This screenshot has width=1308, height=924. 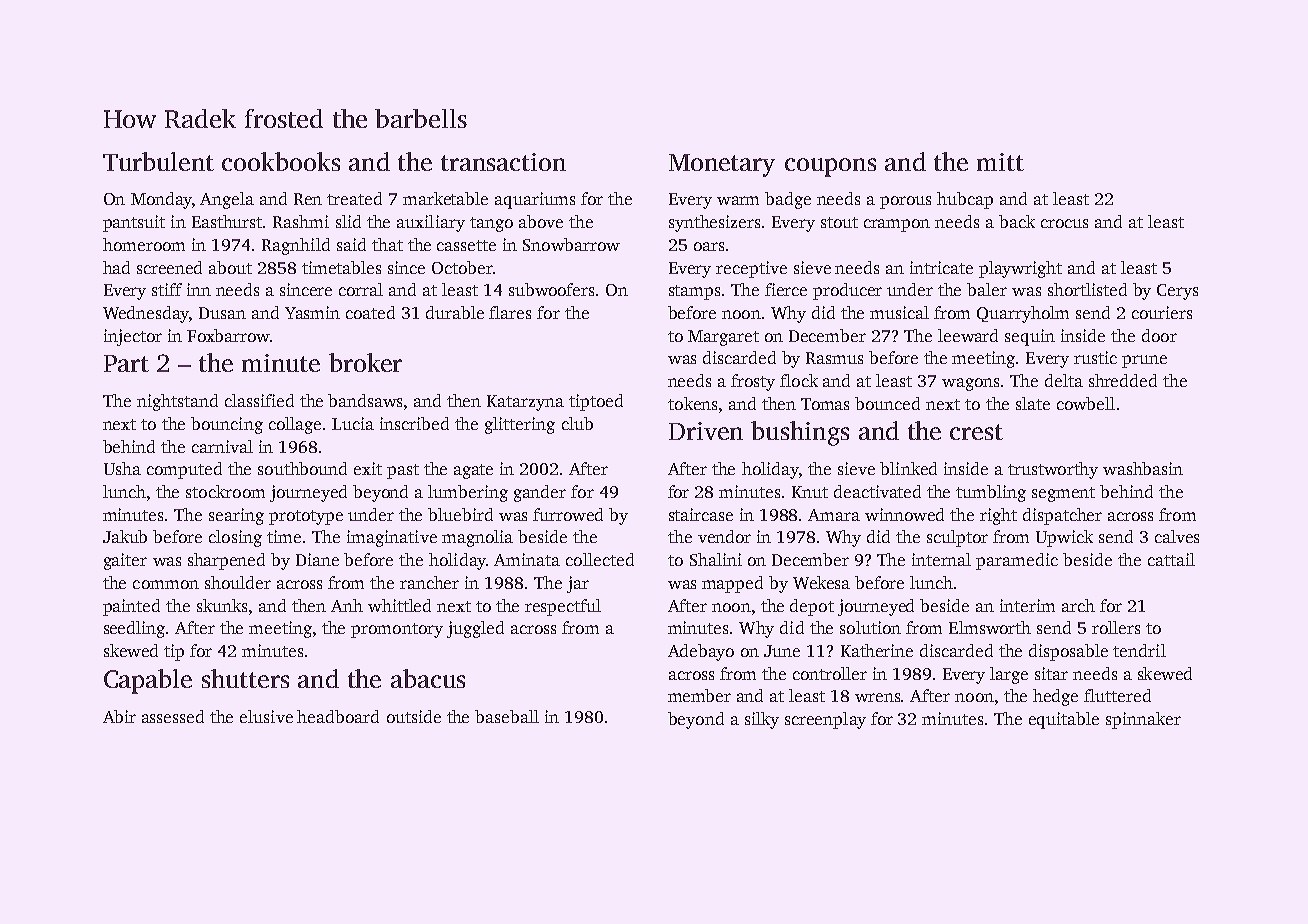 What do you see at coordinates (1171, 559) in the screenshot?
I see `cattail` at bounding box center [1171, 559].
